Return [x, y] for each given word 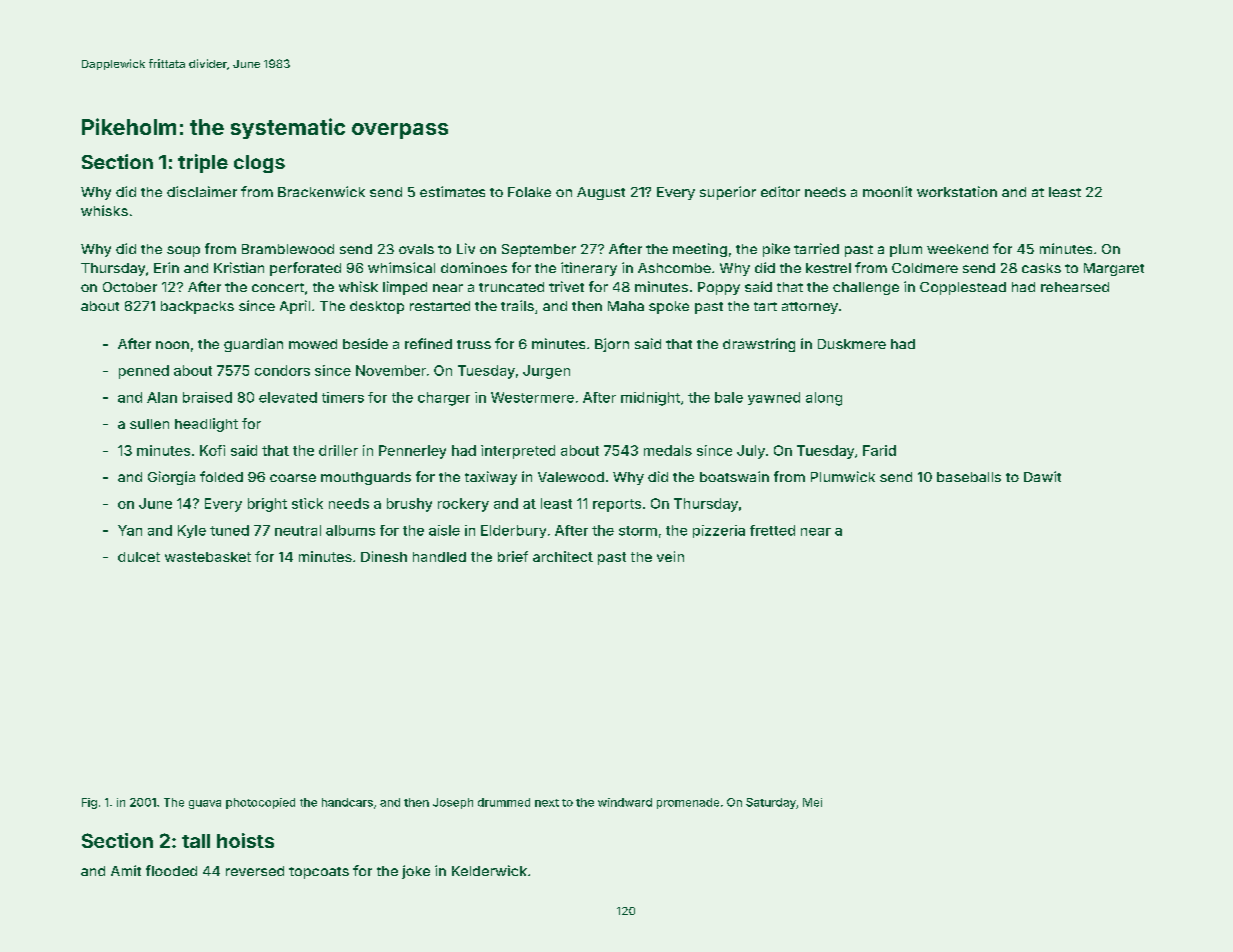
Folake [529, 192]
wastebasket [208, 557]
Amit [126, 870]
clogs [259, 164]
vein [670, 556]
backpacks [197, 307]
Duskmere [852, 344]
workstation [957, 191]
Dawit [1042, 476]
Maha [626, 306]
